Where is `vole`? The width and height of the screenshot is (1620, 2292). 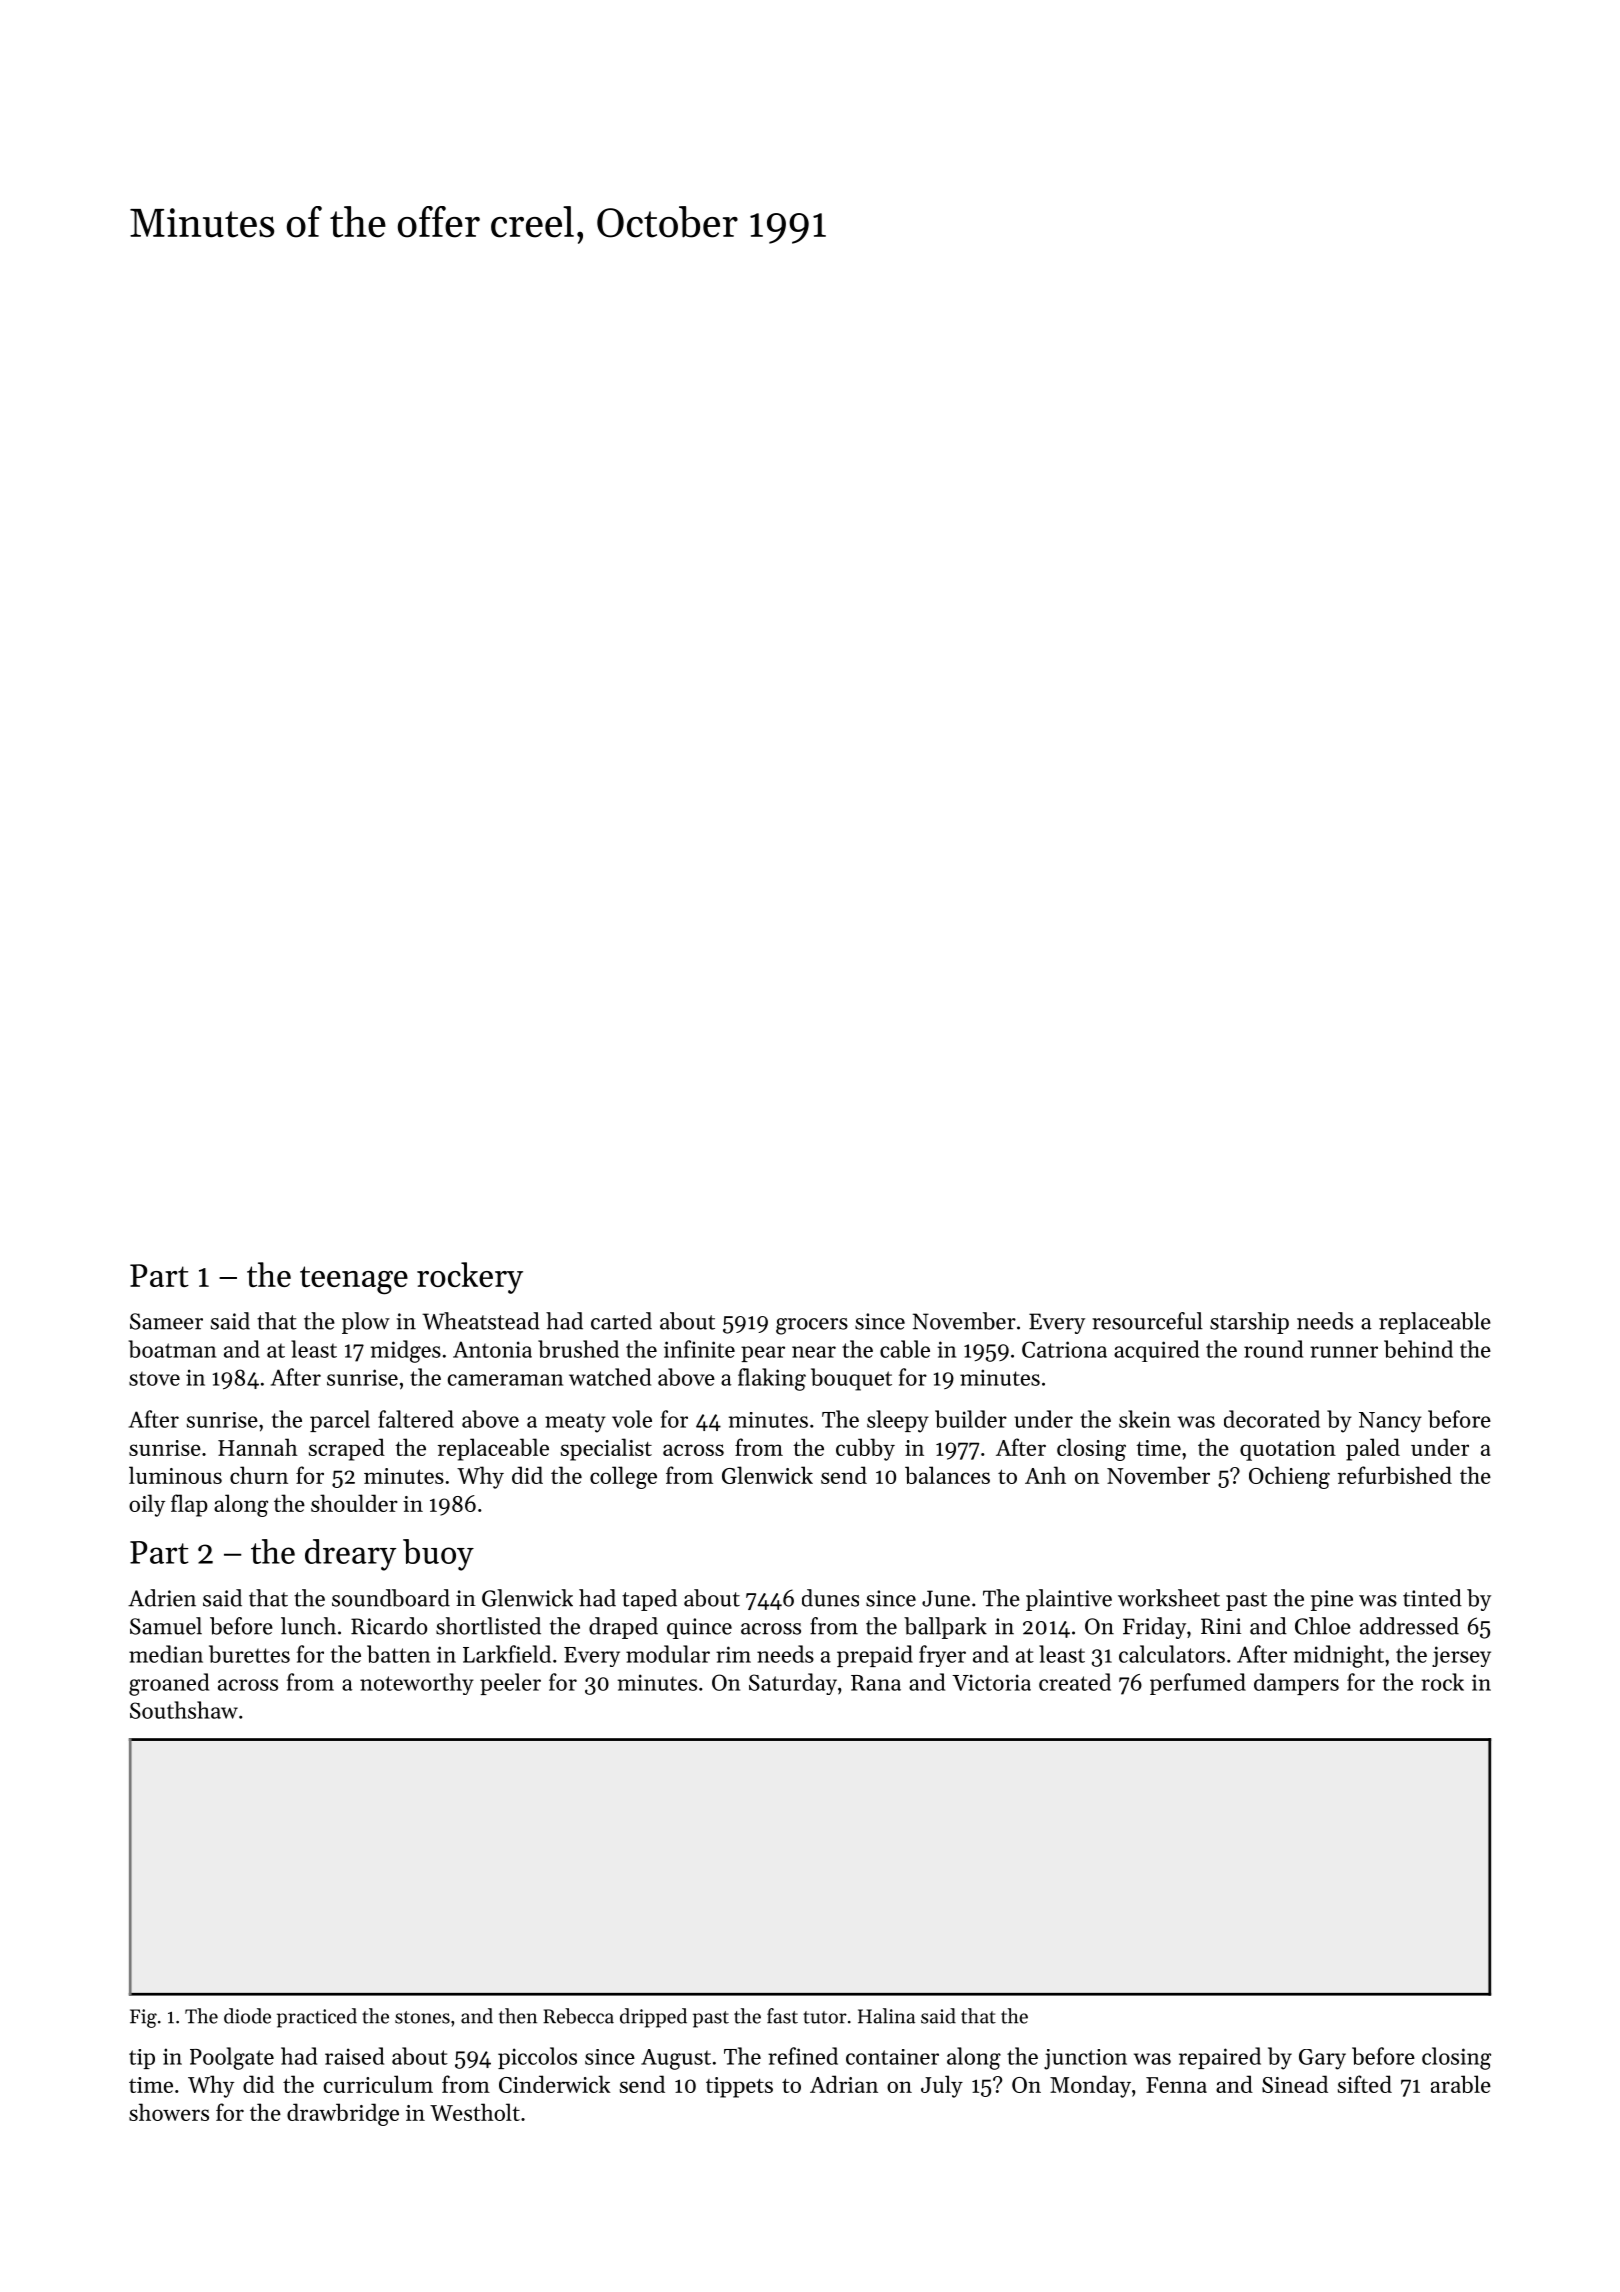
vole is located at coordinates (632, 1419).
